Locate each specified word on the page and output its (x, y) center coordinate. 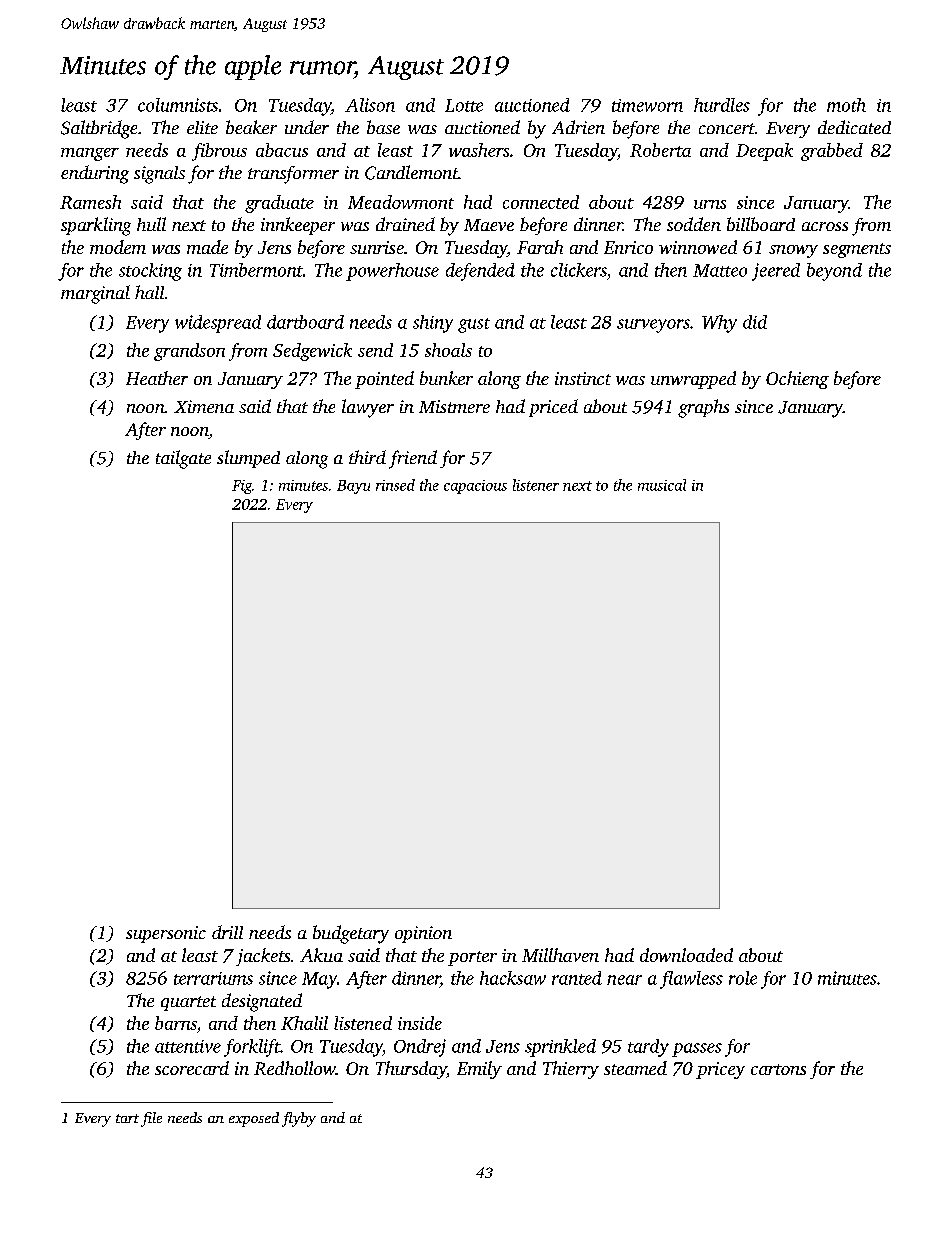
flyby (299, 1119)
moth (846, 105)
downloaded (686, 955)
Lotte (464, 105)
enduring (95, 174)
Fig (242, 487)
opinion (423, 934)
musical (662, 485)
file (151, 1119)
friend (413, 459)
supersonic (166, 934)
